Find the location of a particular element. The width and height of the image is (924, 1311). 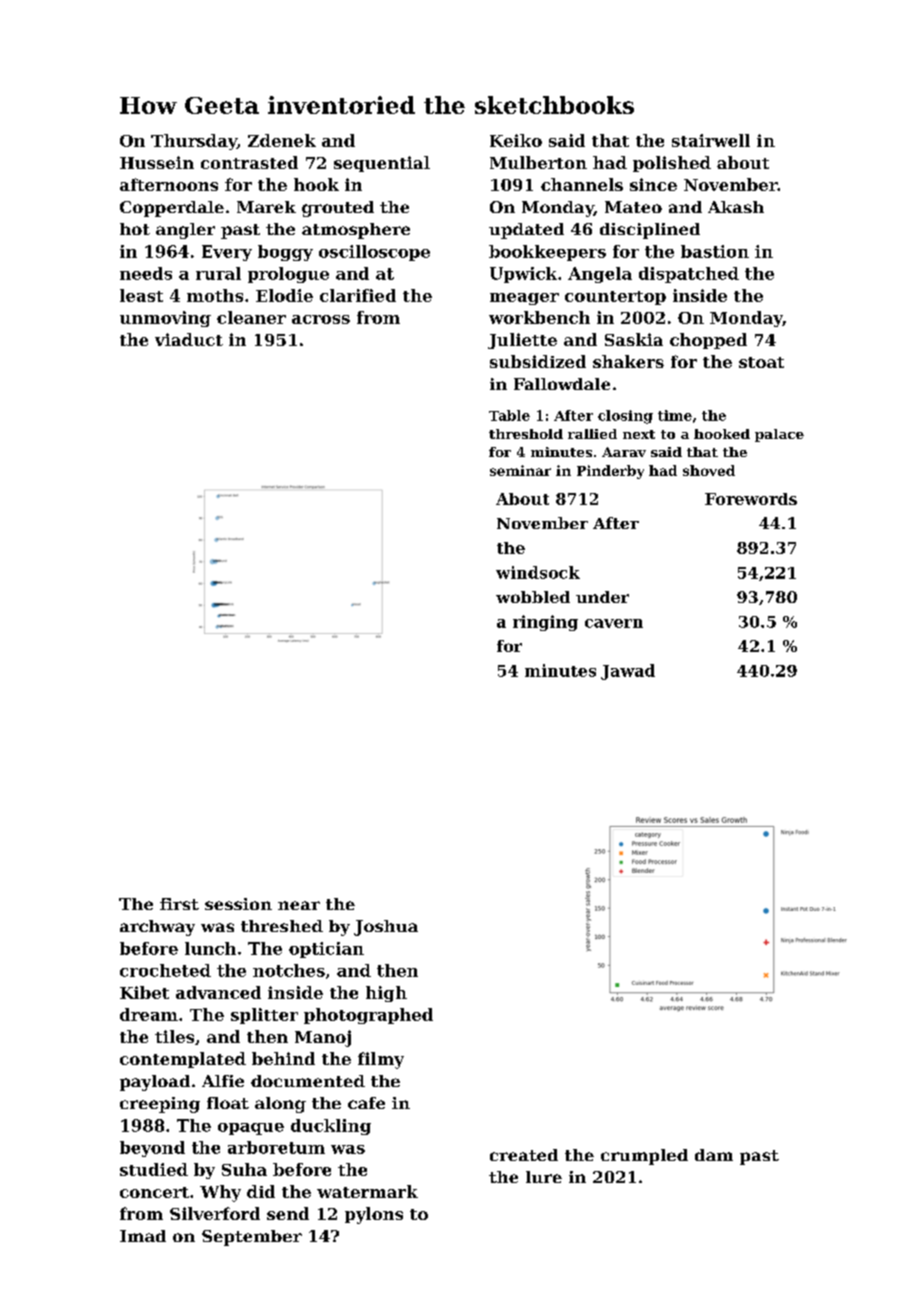

Imad is located at coordinates (143, 1236).
